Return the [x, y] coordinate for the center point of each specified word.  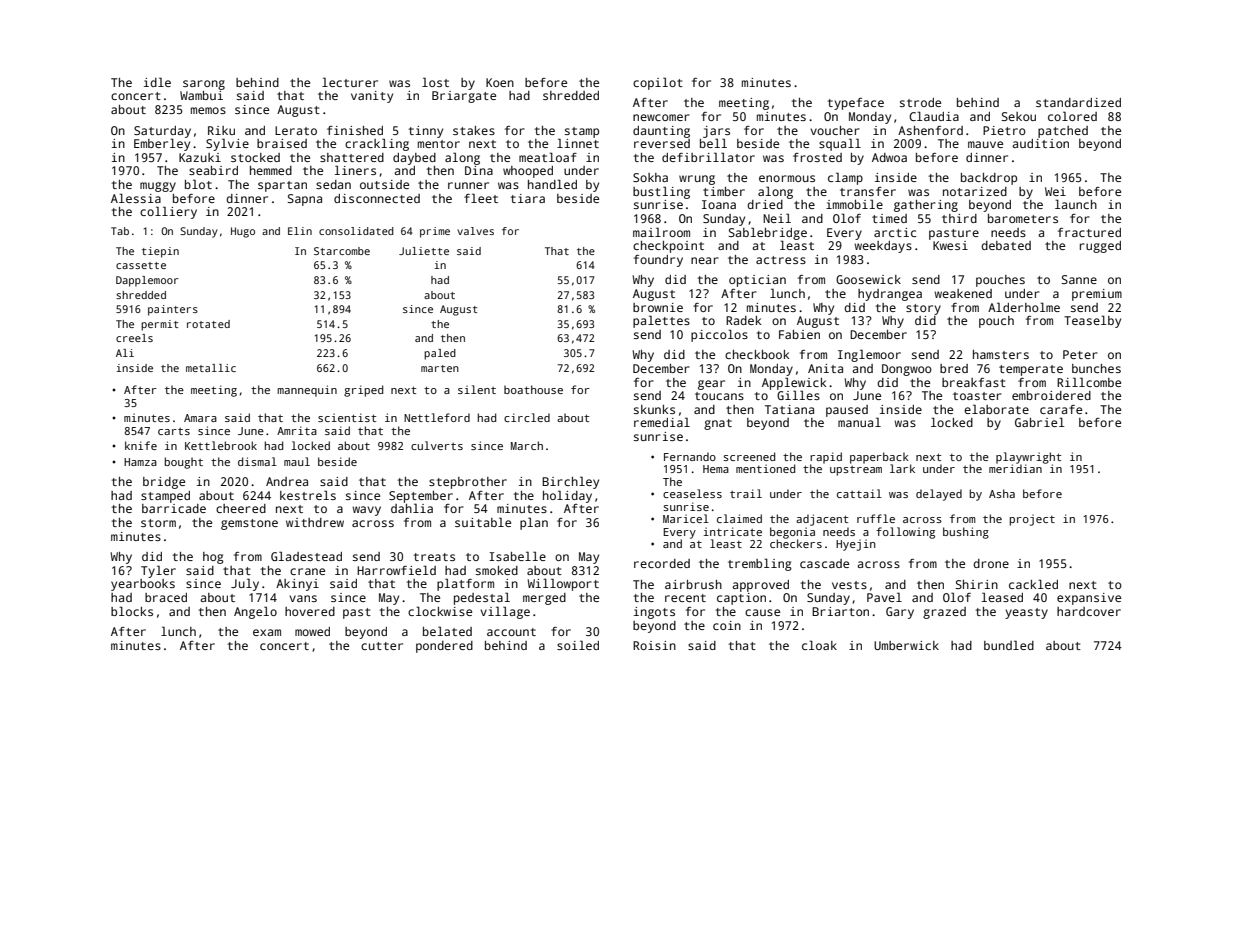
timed [889, 218]
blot [198, 184]
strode [920, 102]
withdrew [315, 522]
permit [159, 325]
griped [363, 391]
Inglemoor [869, 355]
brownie [658, 307]
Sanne [1079, 279]
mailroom [661, 232]
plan [534, 523]
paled [440, 354]
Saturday [162, 132]
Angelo [255, 612]
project [1032, 520]
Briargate [464, 97]
